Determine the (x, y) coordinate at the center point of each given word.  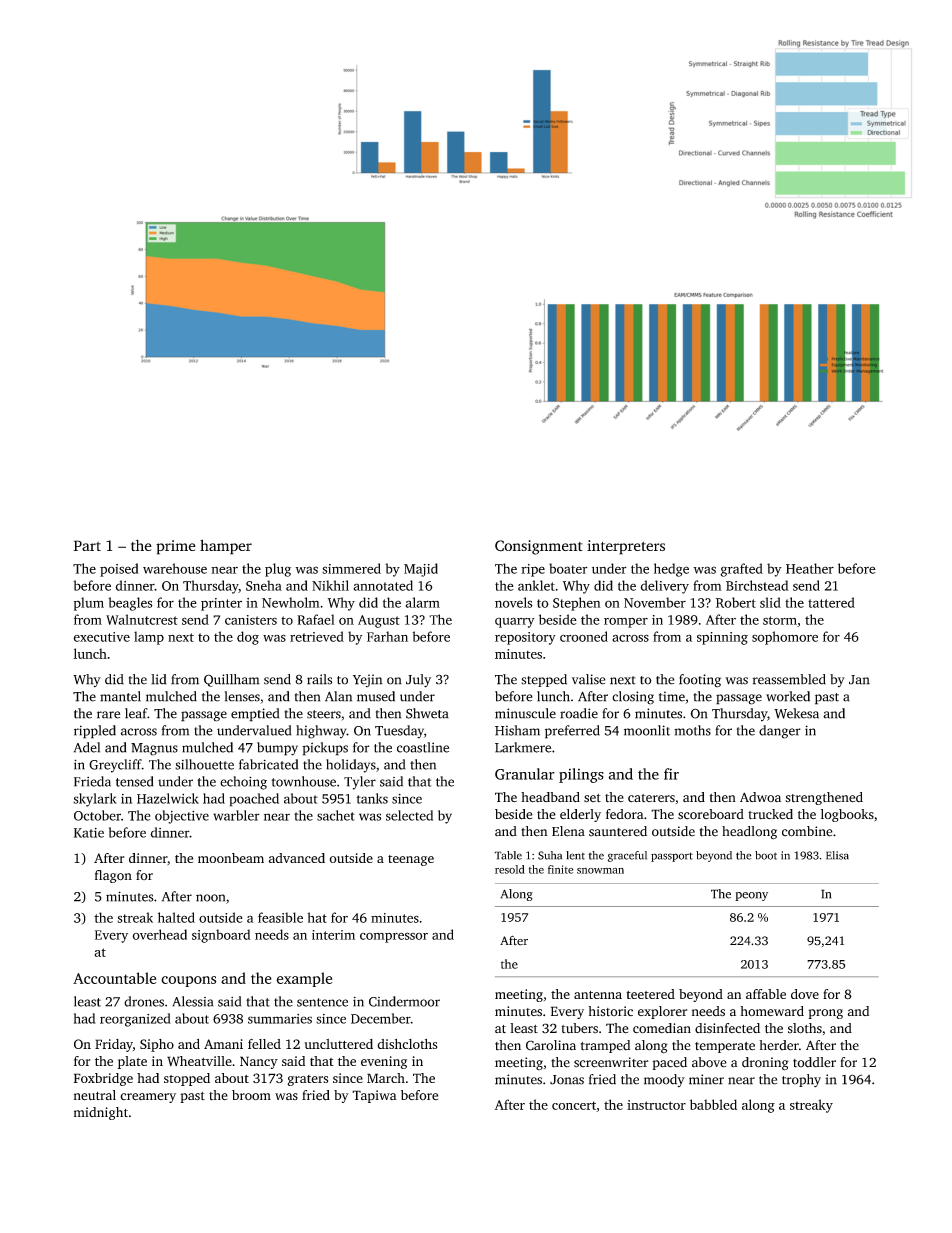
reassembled (789, 679)
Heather (810, 568)
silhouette (204, 764)
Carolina (551, 1045)
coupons (189, 981)
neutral (95, 1095)
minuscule (525, 713)
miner (706, 1079)
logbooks (847, 815)
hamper (226, 547)
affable (766, 994)
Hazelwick (168, 798)
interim (333, 935)
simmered (351, 568)
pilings (581, 775)
